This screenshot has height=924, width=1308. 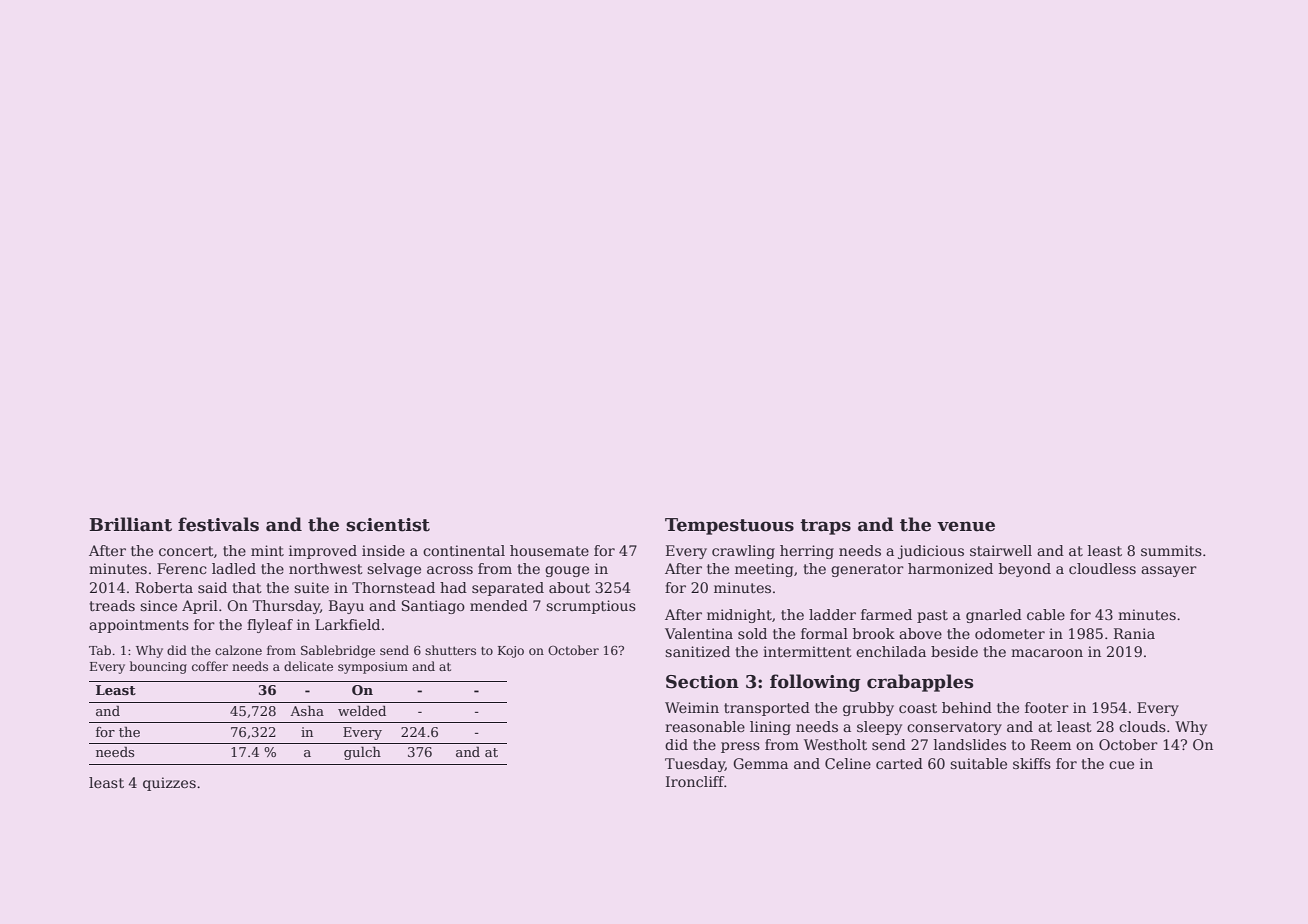 What do you see at coordinates (729, 526) in the screenshot?
I see `Tempestuous` at bounding box center [729, 526].
